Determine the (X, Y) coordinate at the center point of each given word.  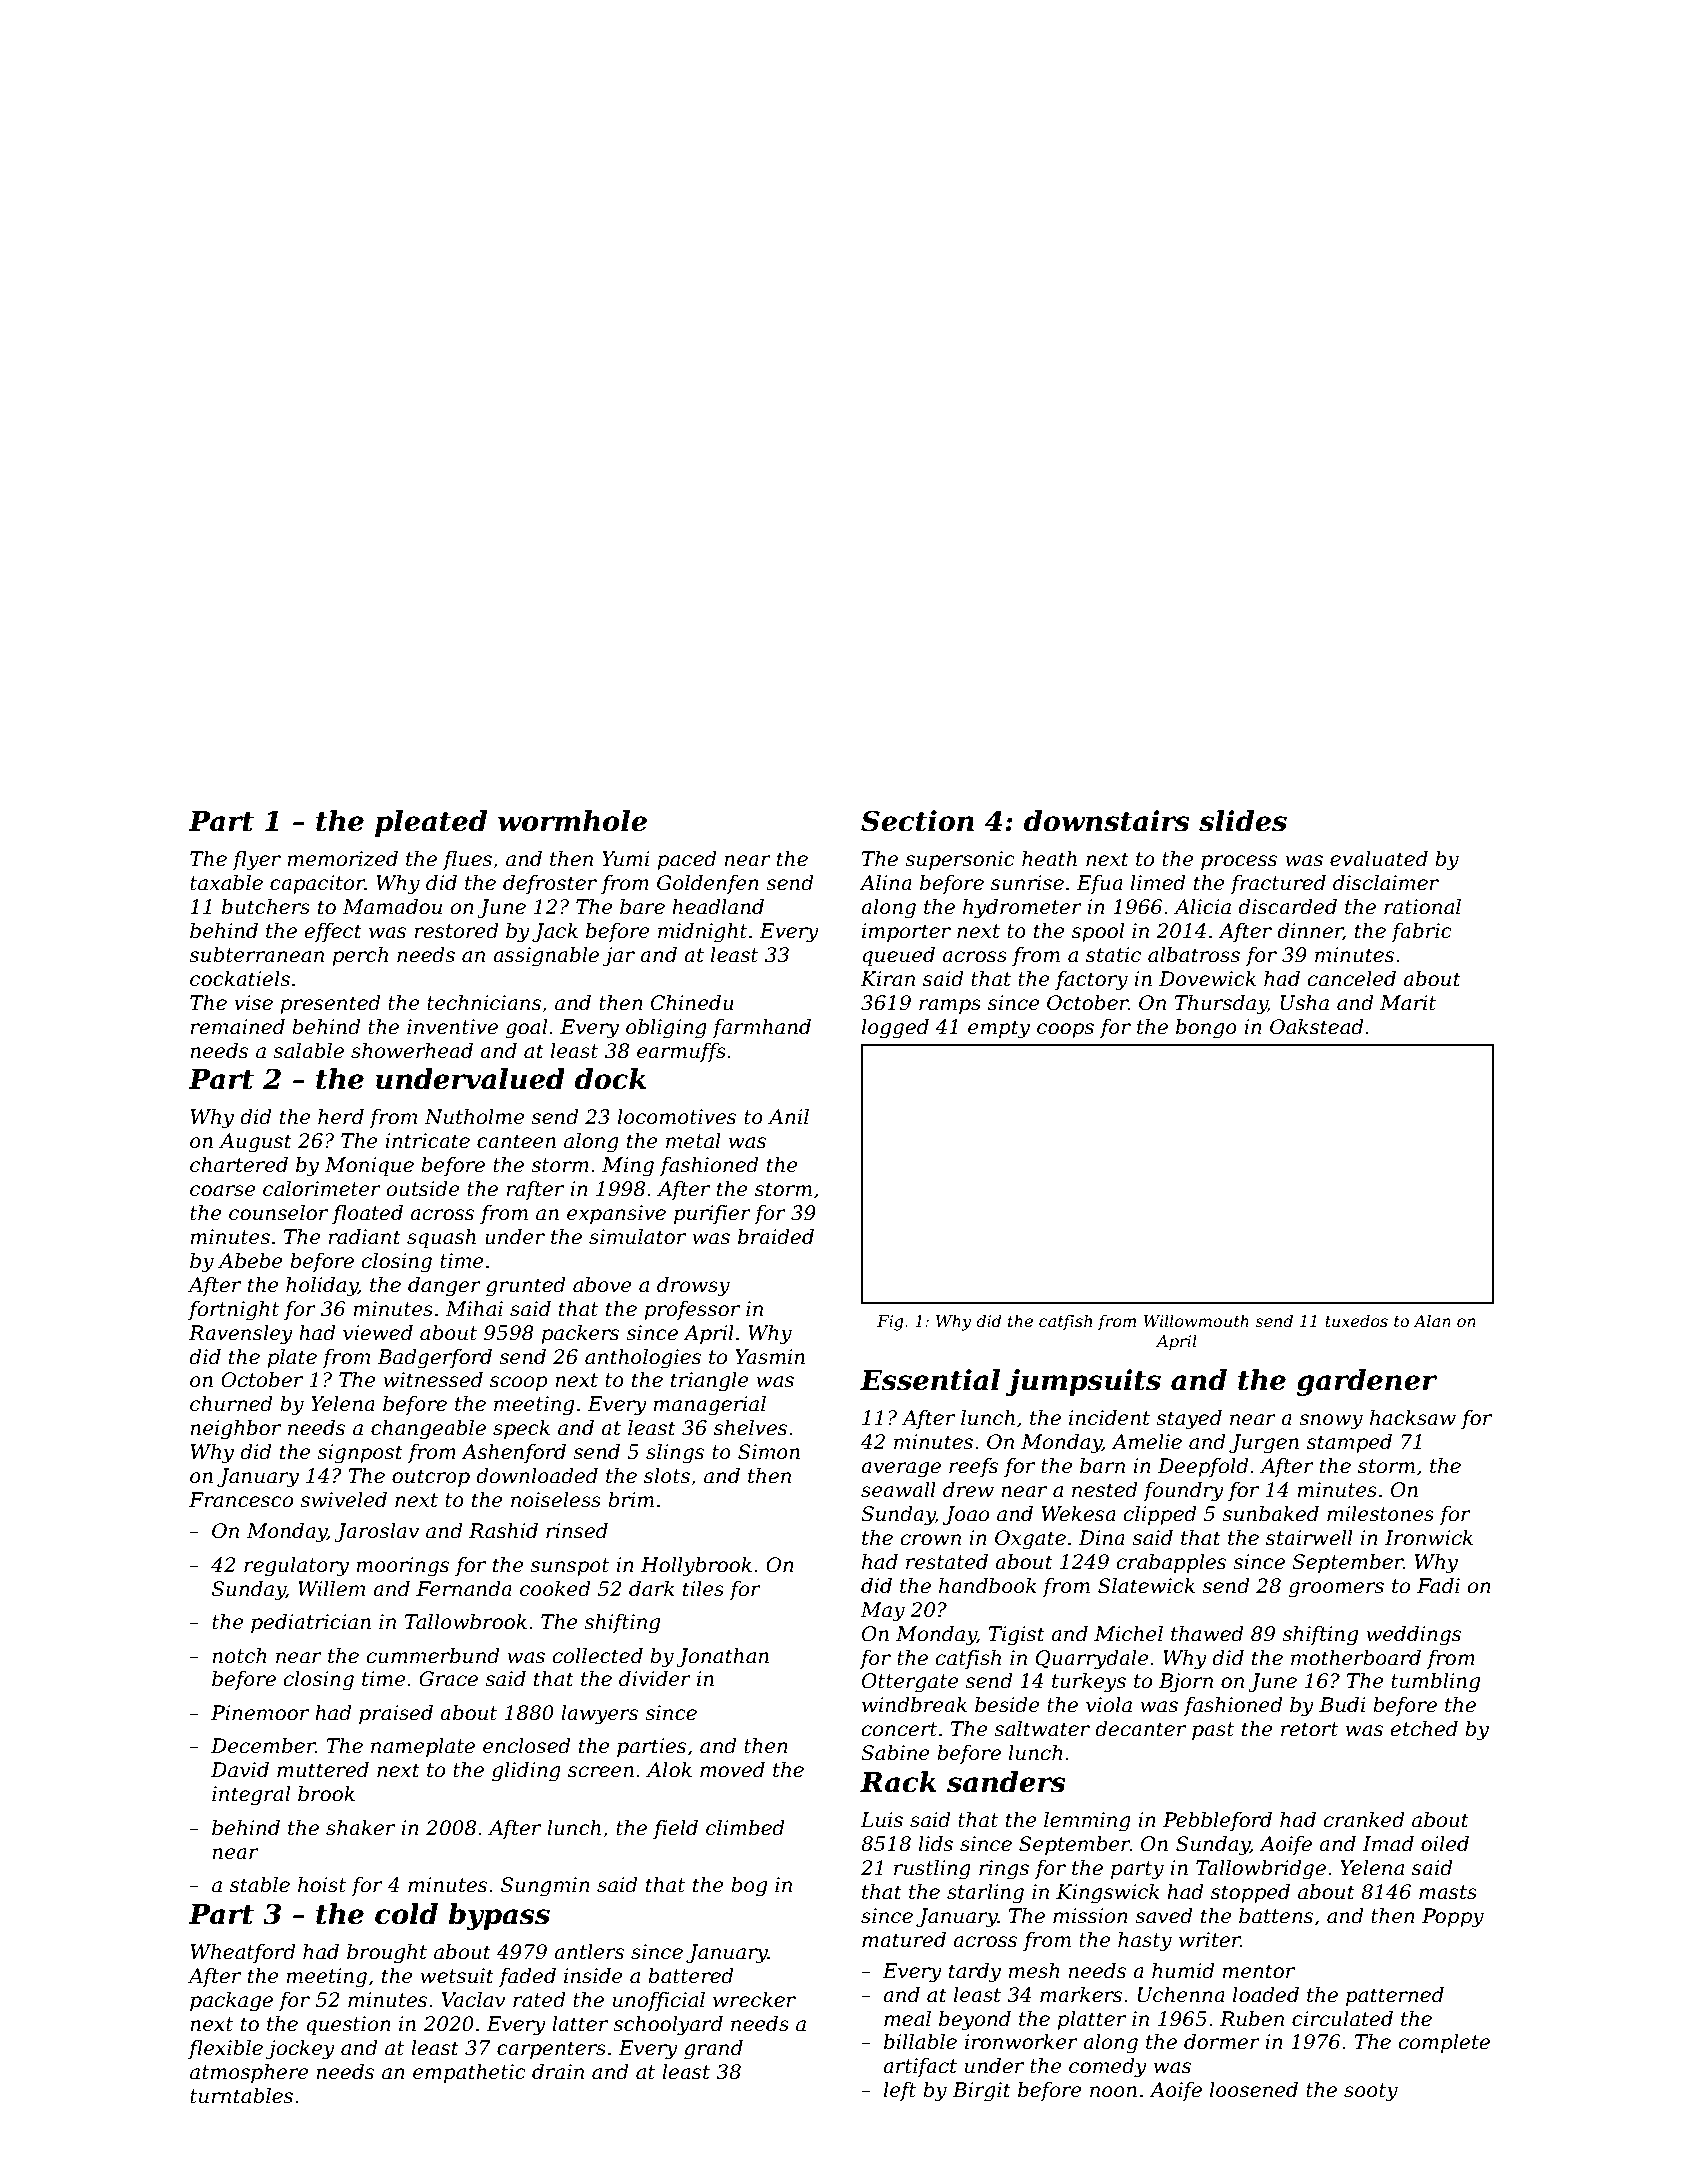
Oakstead (1317, 1027)
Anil (788, 1116)
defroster (550, 884)
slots (667, 1476)
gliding (526, 1772)
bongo (1206, 1029)
